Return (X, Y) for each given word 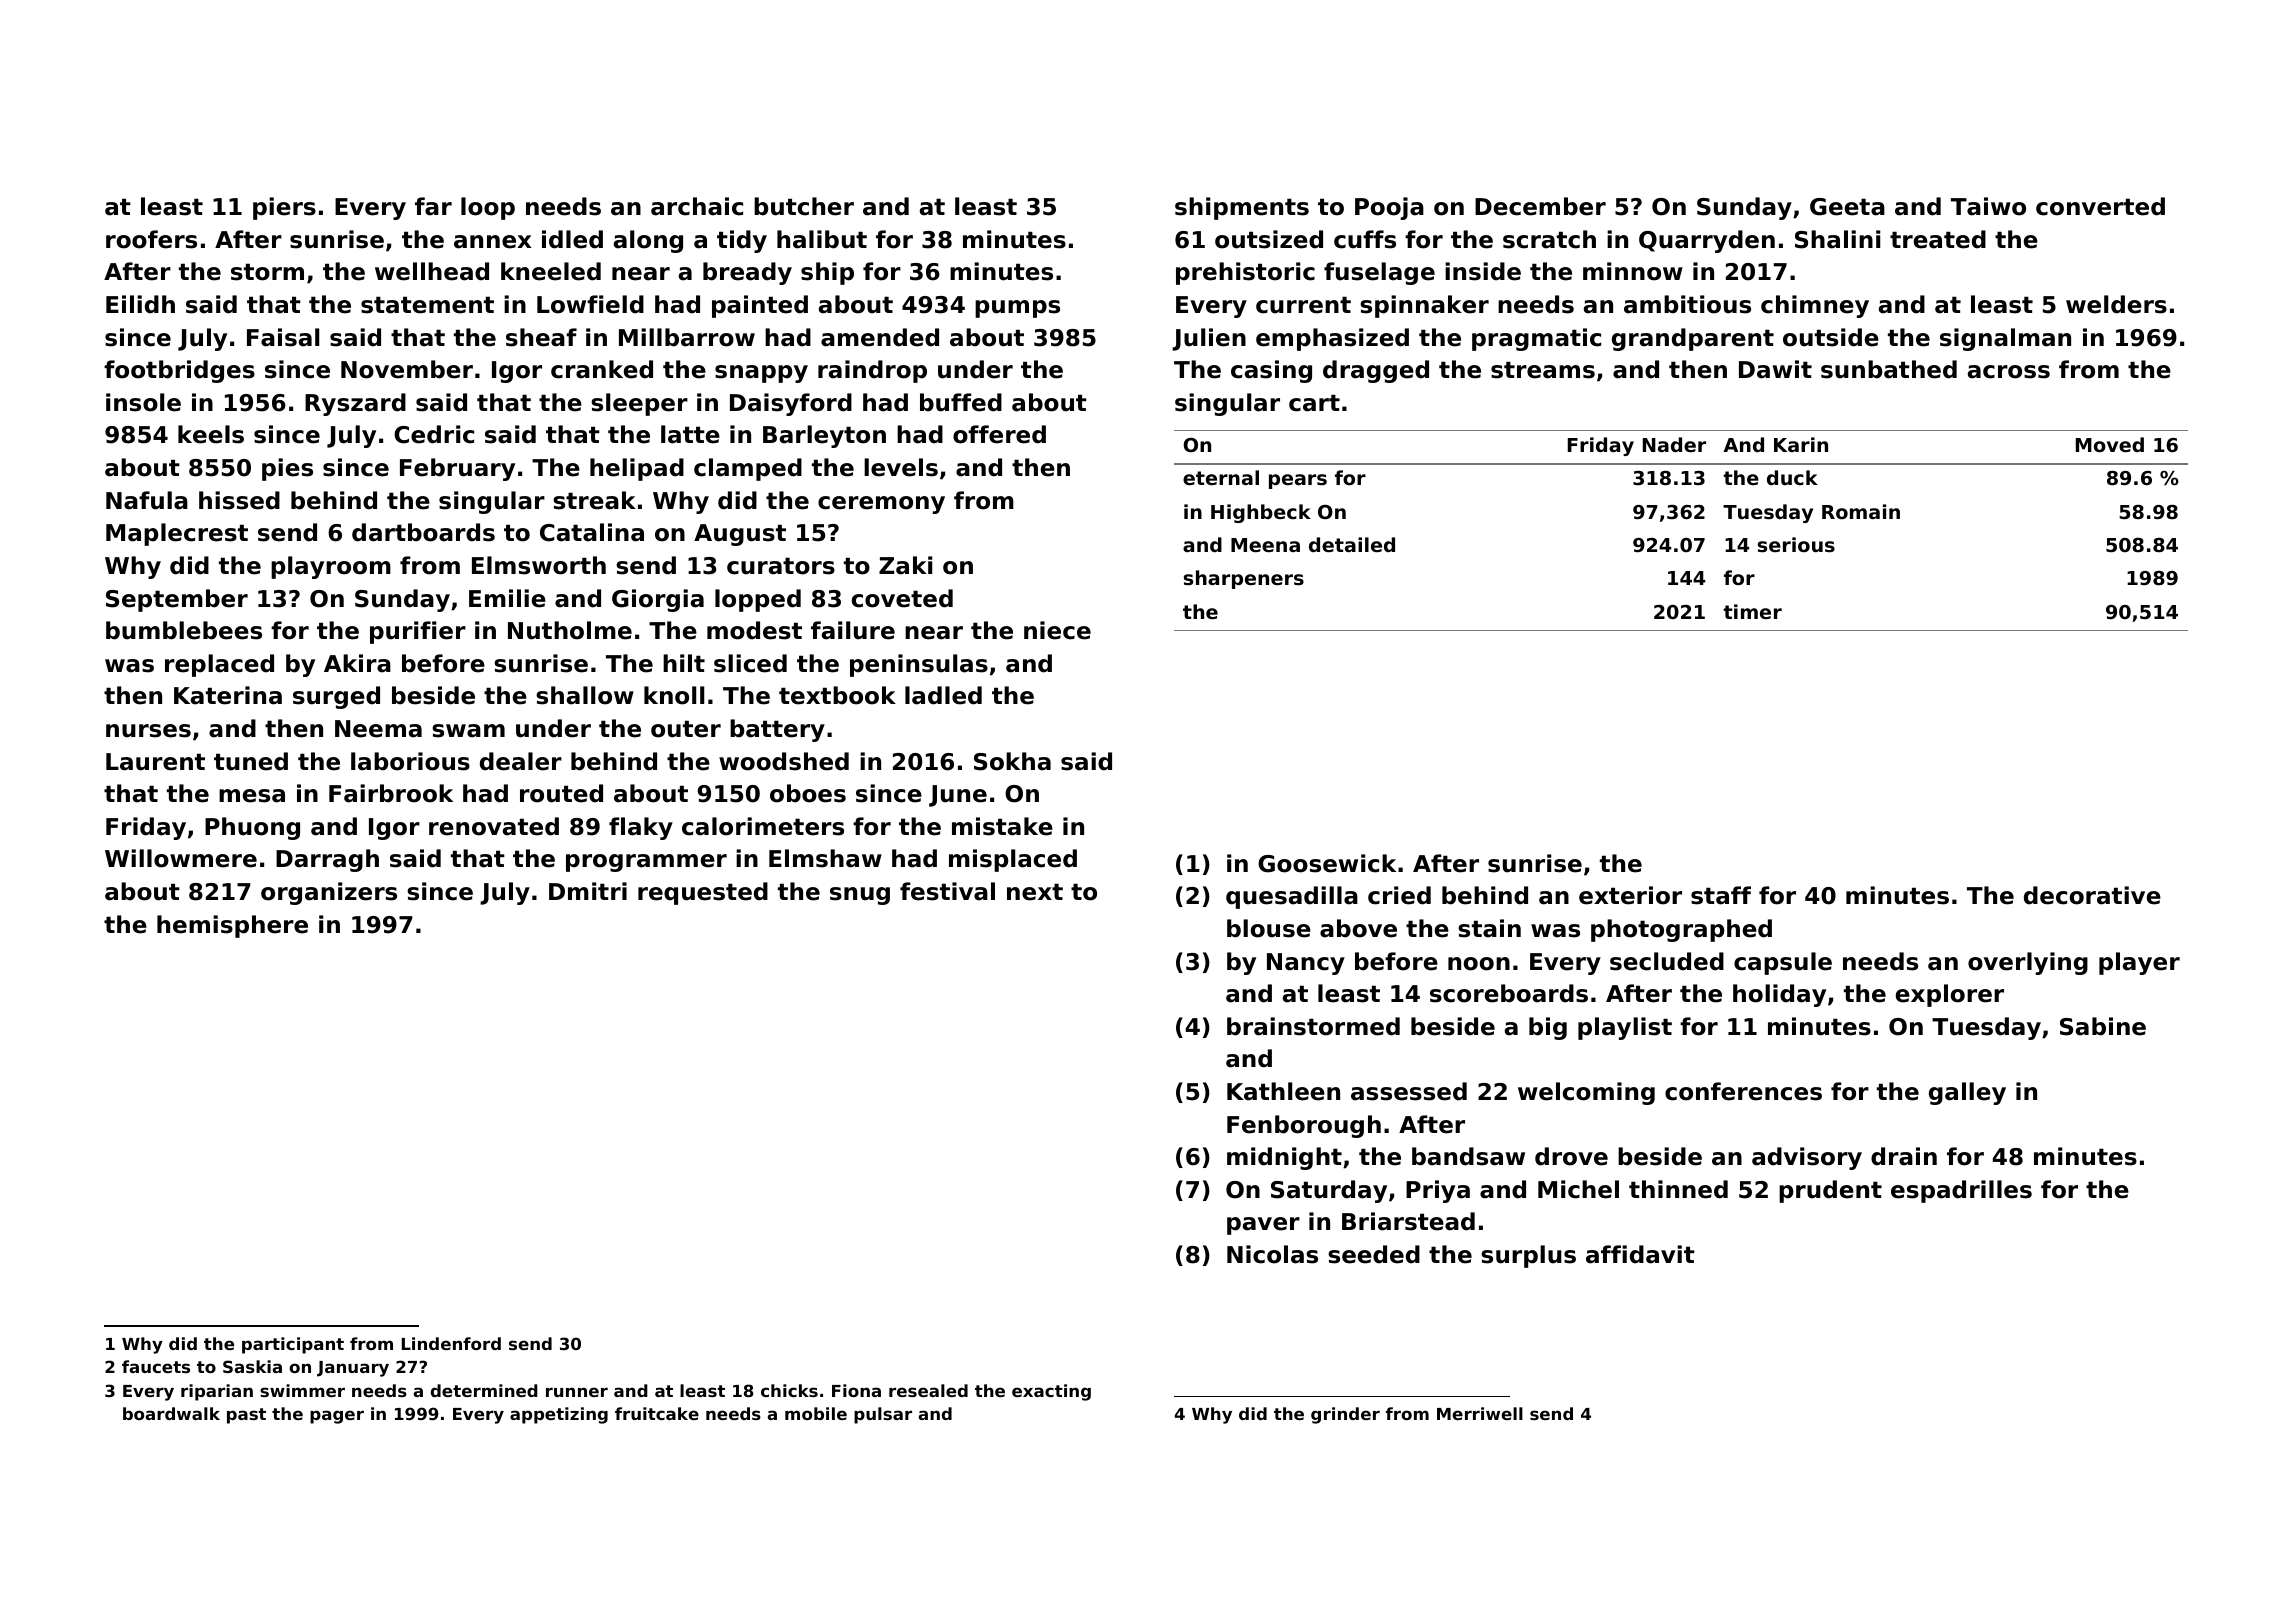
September (177, 600)
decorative (2092, 895)
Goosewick (1327, 863)
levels (901, 467)
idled (572, 239)
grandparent (1693, 339)
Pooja (1389, 208)
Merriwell (1480, 1413)
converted (2100, 206)
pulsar (883, 1415)
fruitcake (657, 1413)
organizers (329, 893)
